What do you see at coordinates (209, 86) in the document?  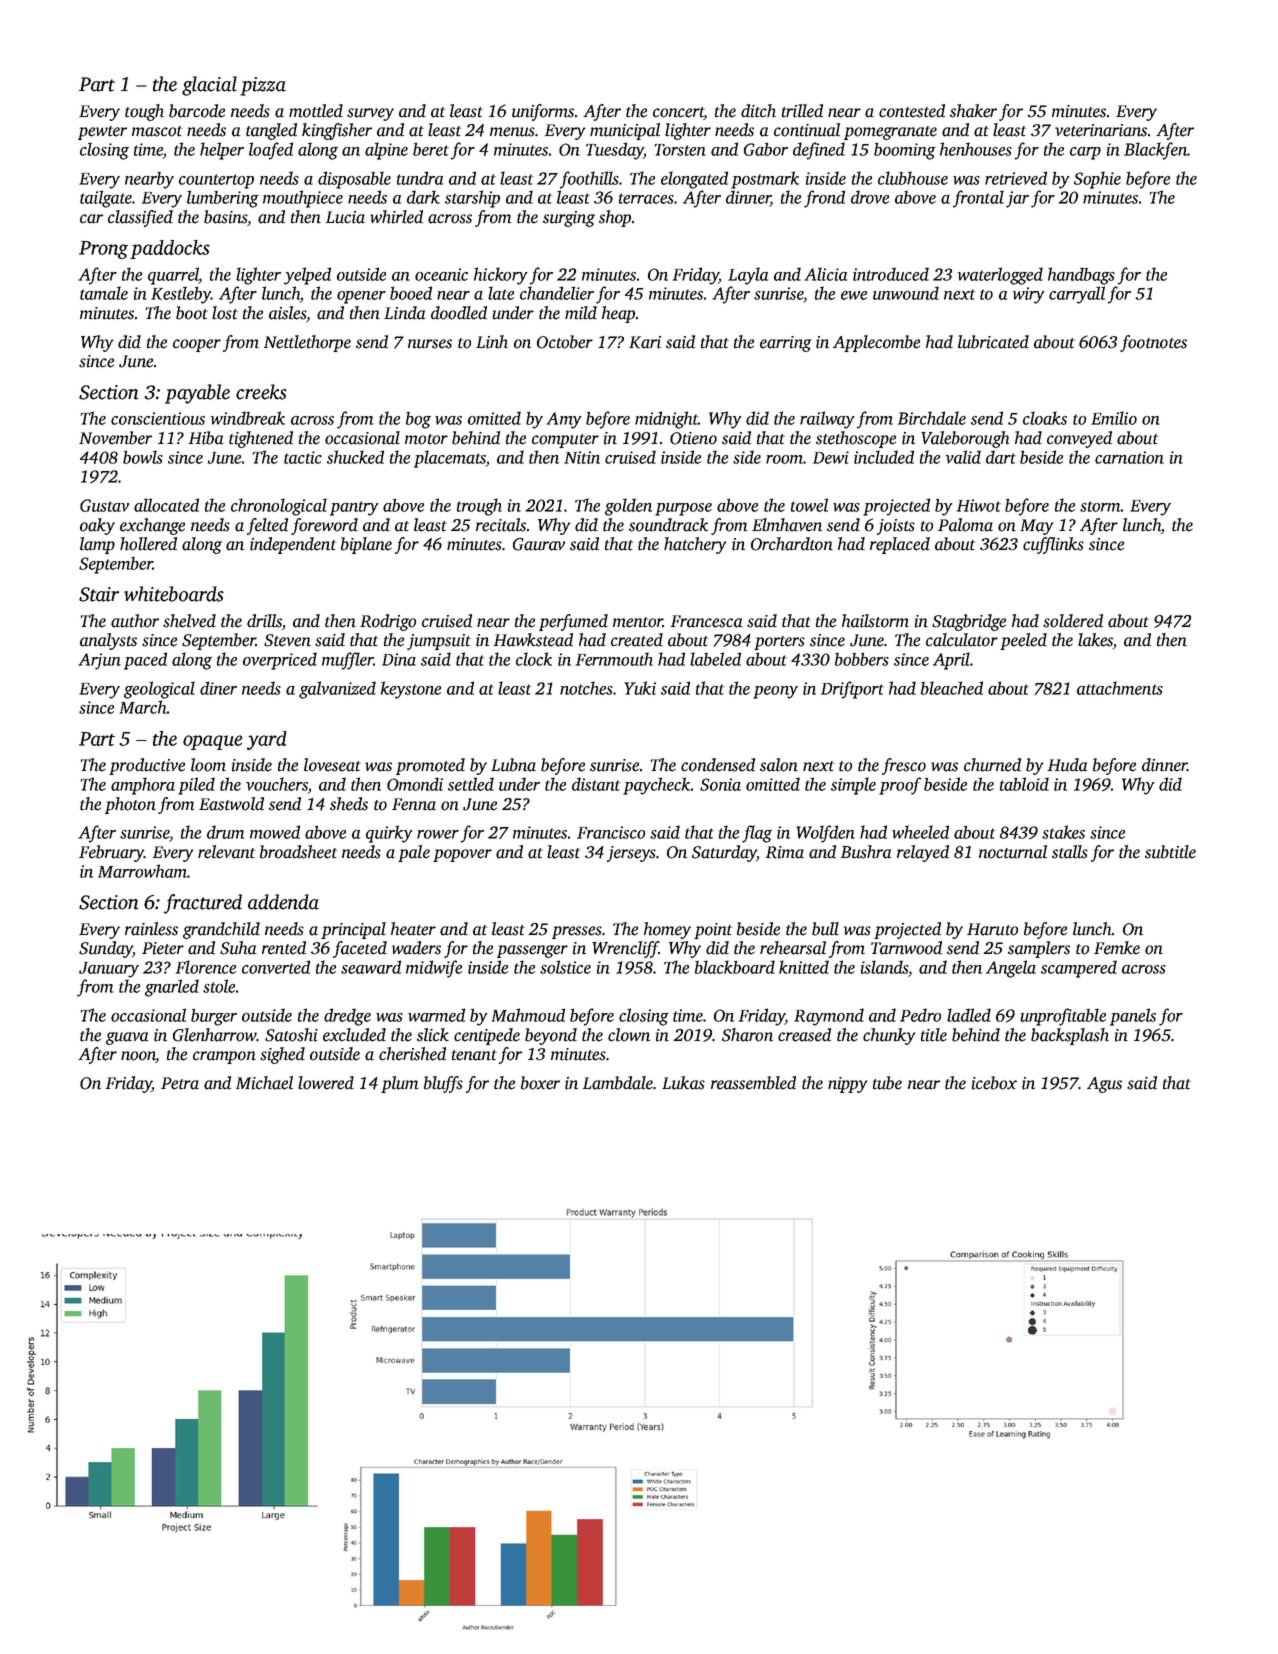 I see `glacial` at bounding box center [209, 86].
